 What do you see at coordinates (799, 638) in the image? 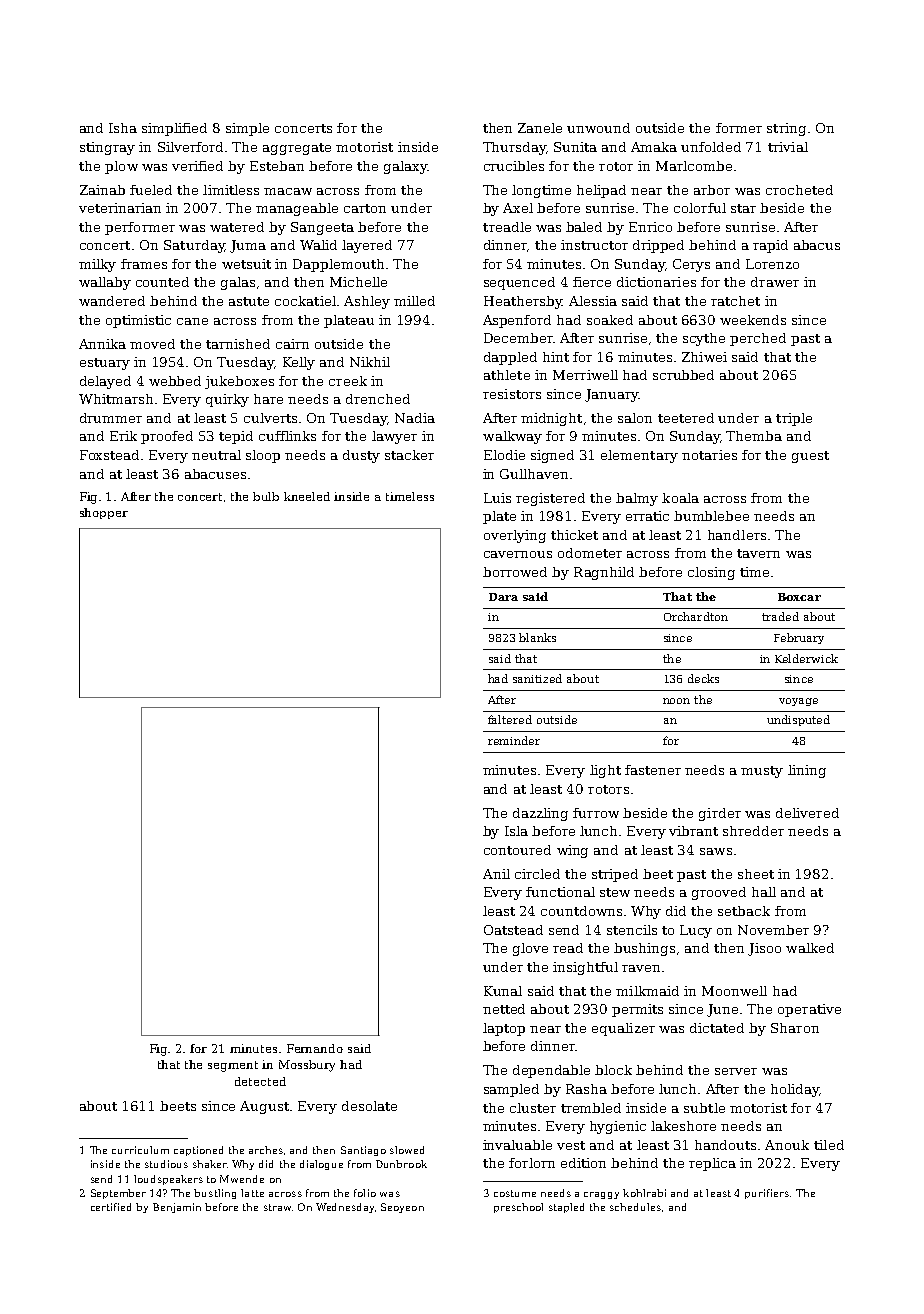
I see `February` at bounding box center [799, 638].
